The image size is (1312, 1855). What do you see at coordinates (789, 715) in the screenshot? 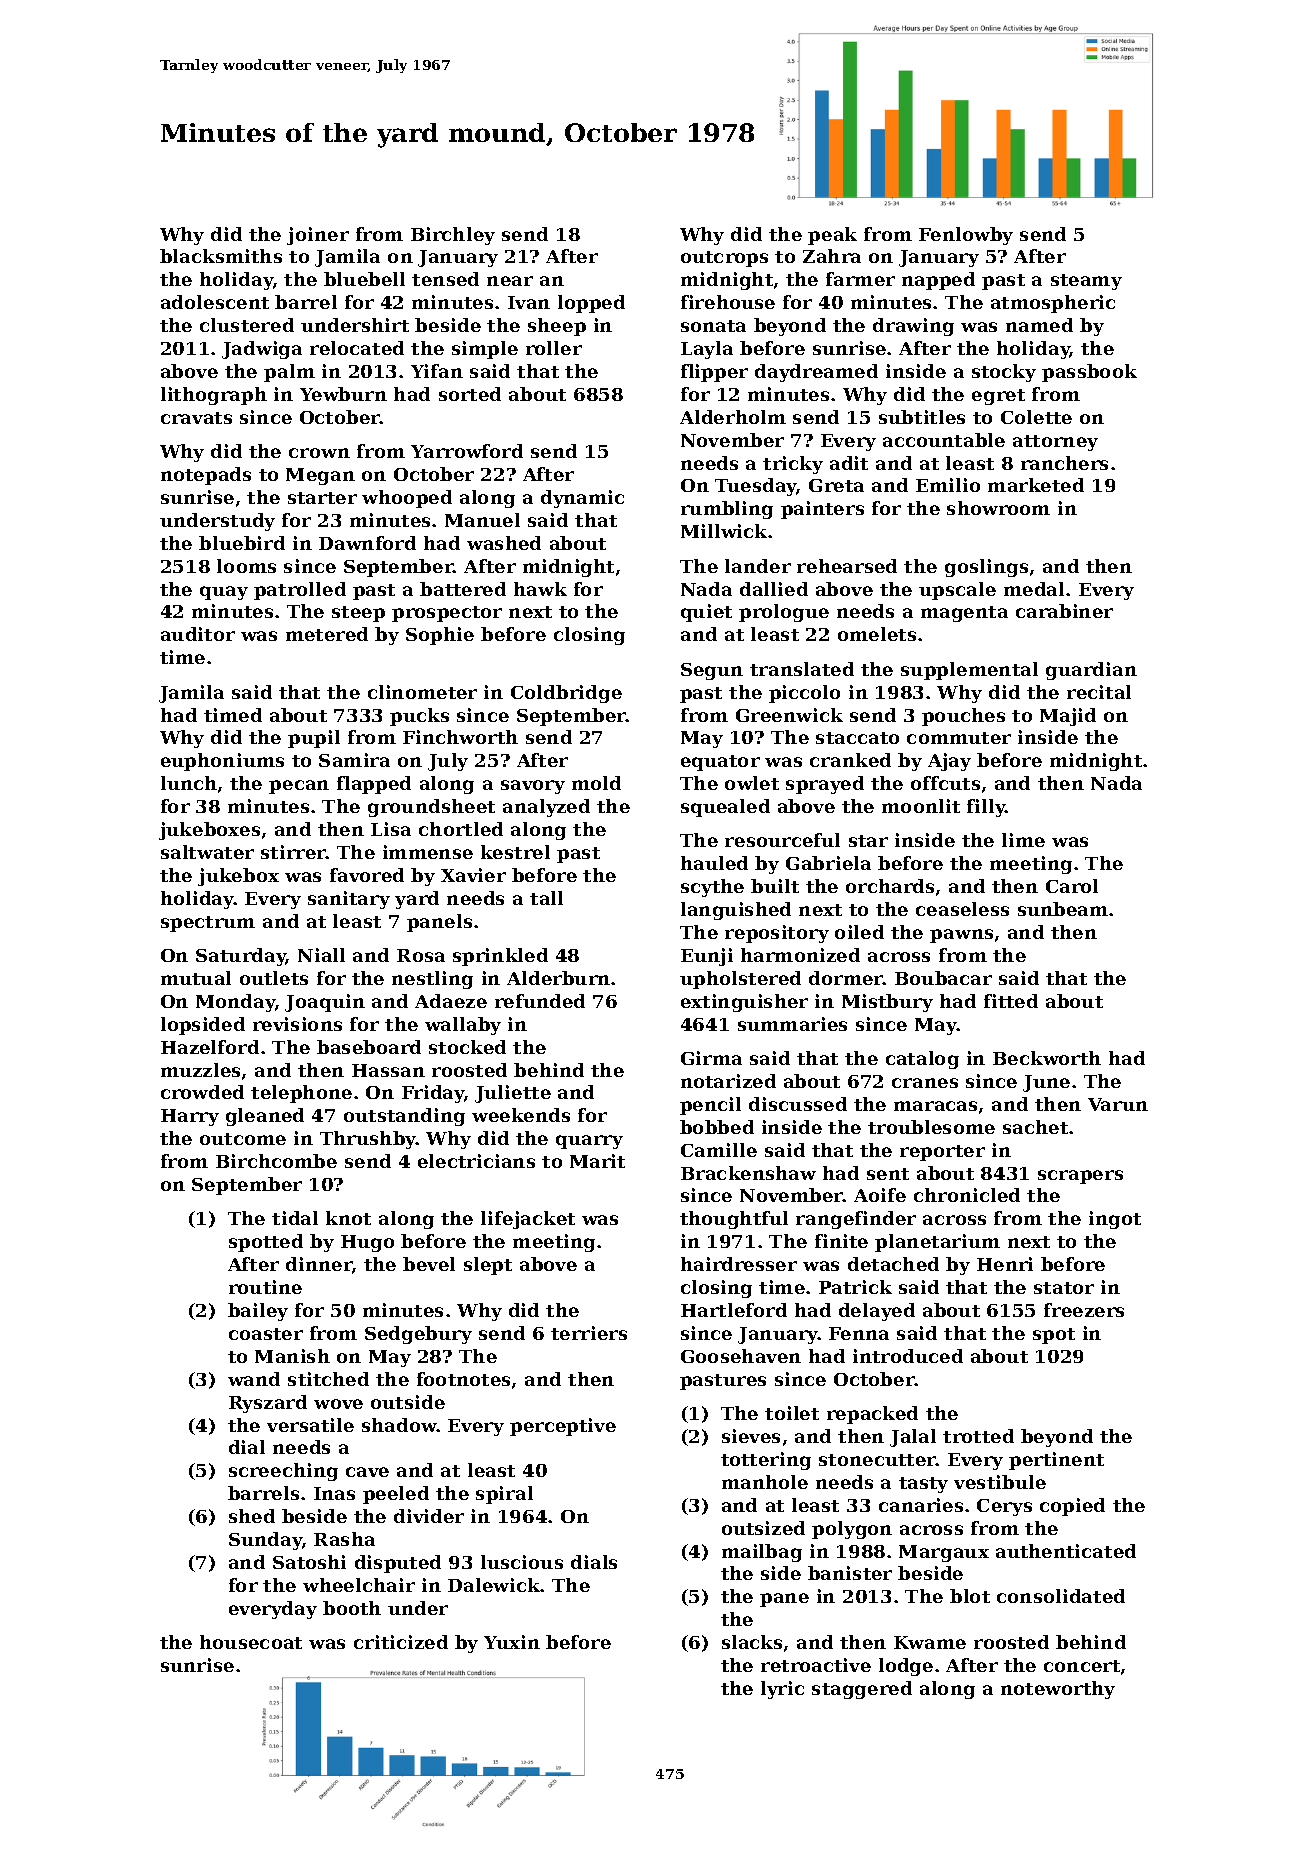
I see `Greenwick` at bounding box center [789, 715].
